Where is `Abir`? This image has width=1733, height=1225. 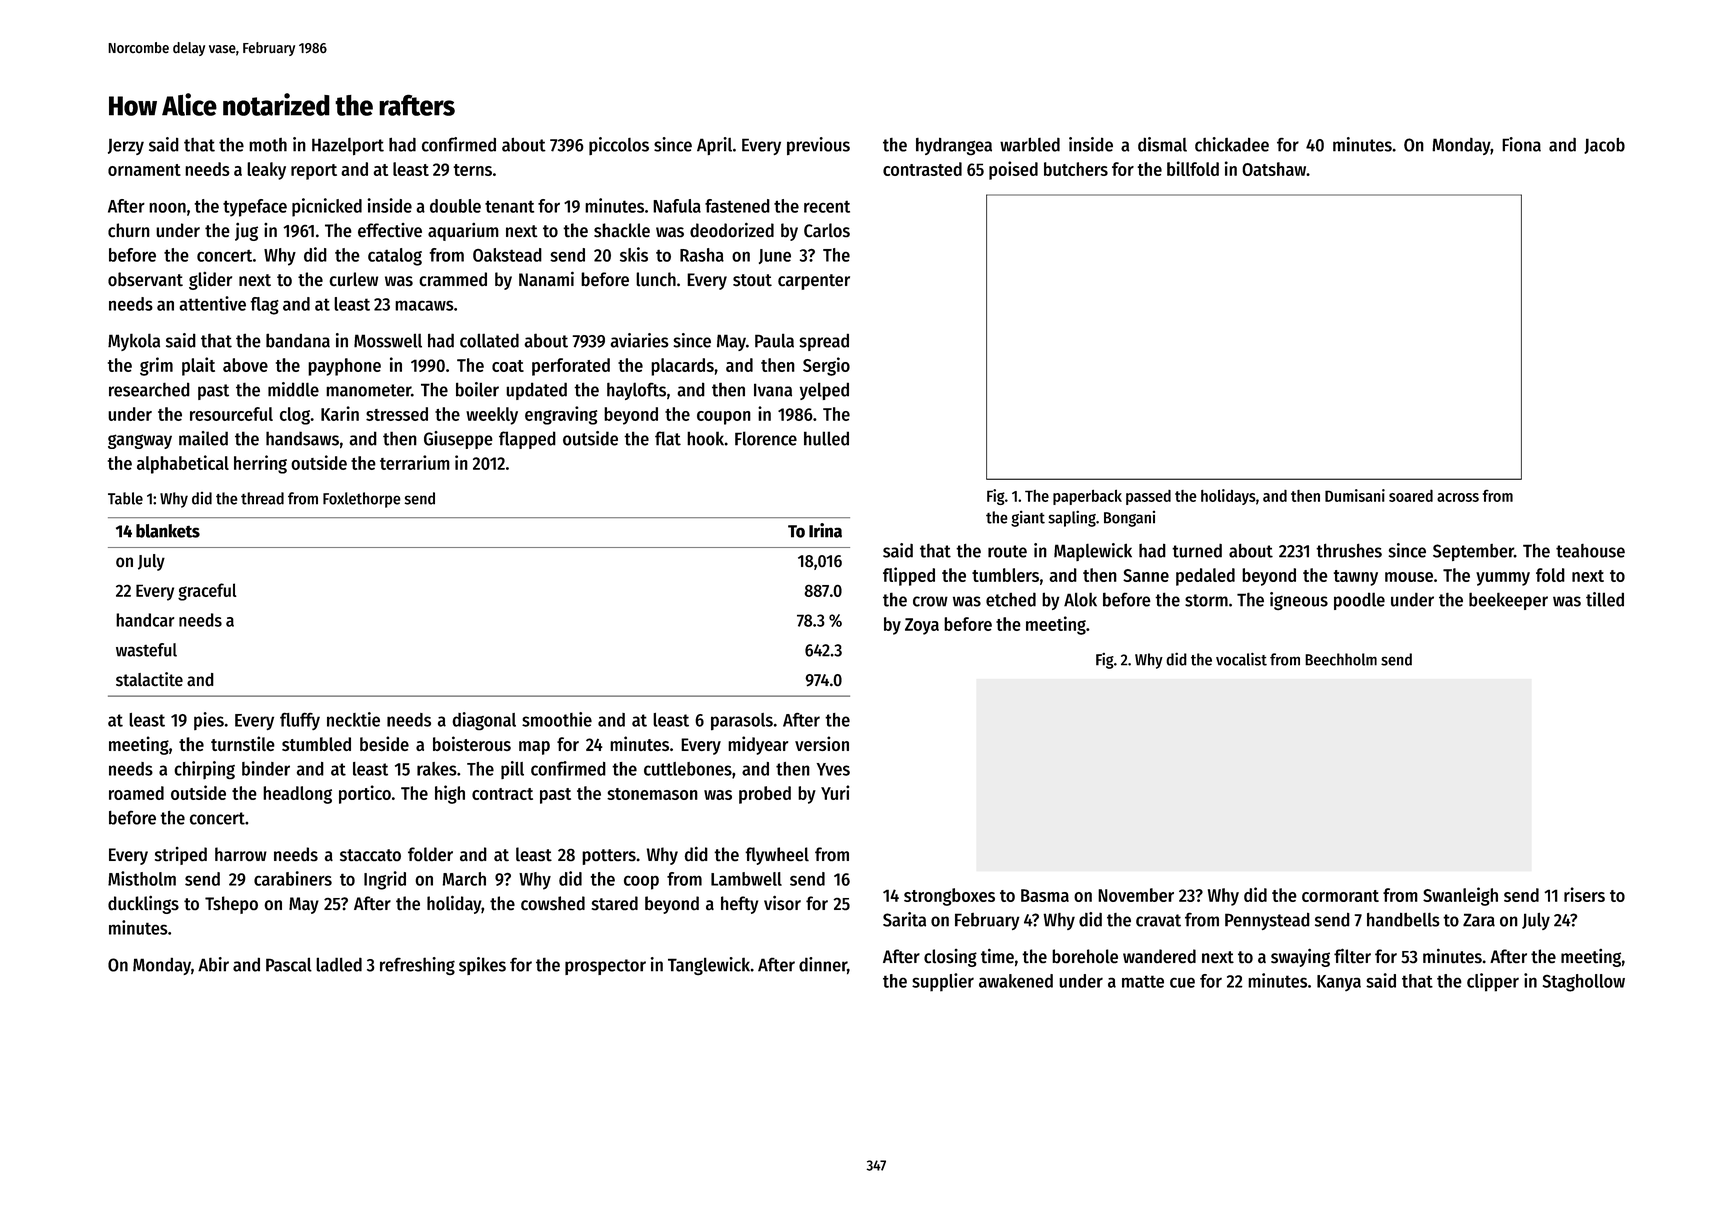
Abir is located at coordinates (213, 964).
